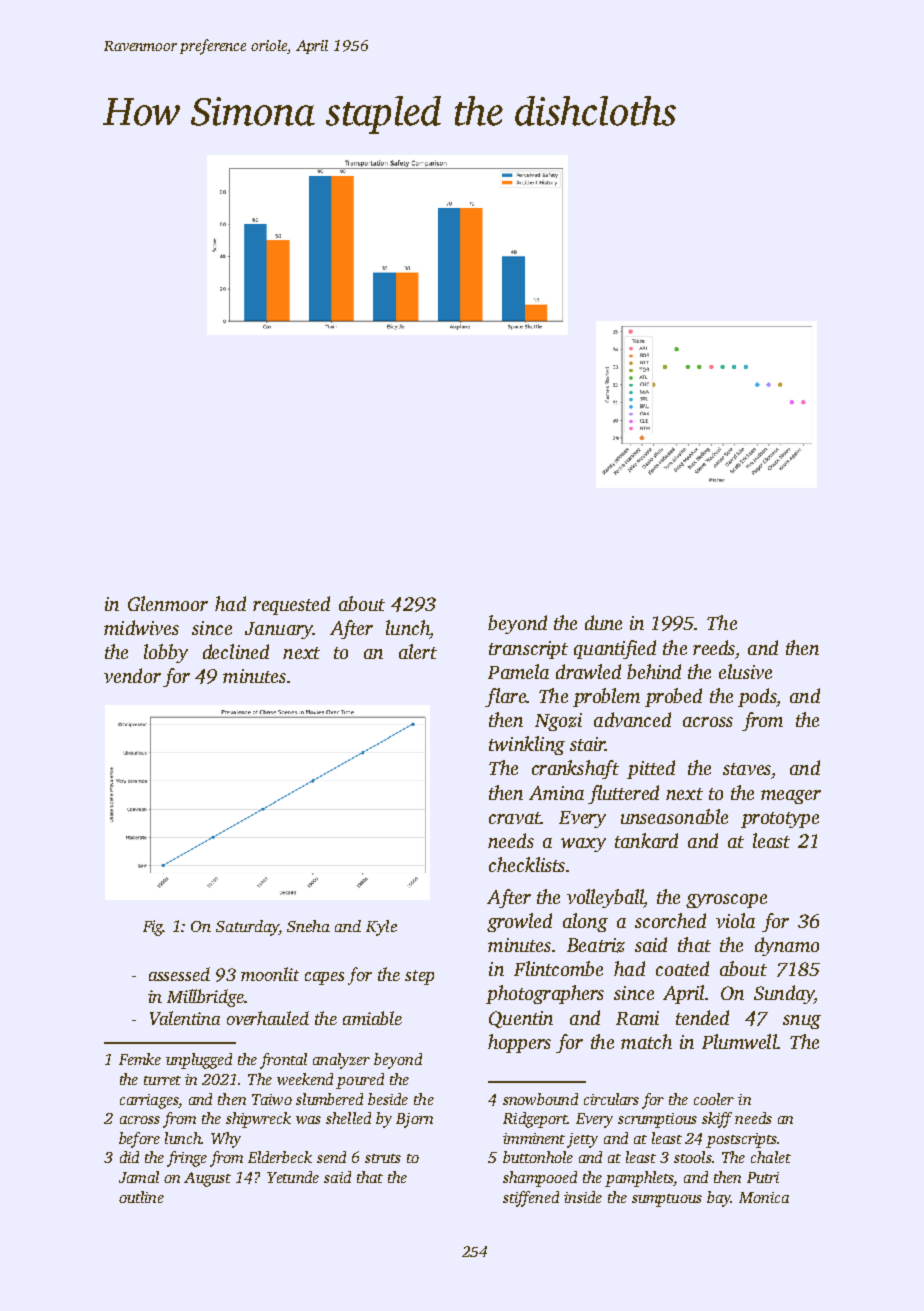 Image resolution: width=924 pixels, height=1311 pixels. I want to click on carriages, so click(149, 1101).
